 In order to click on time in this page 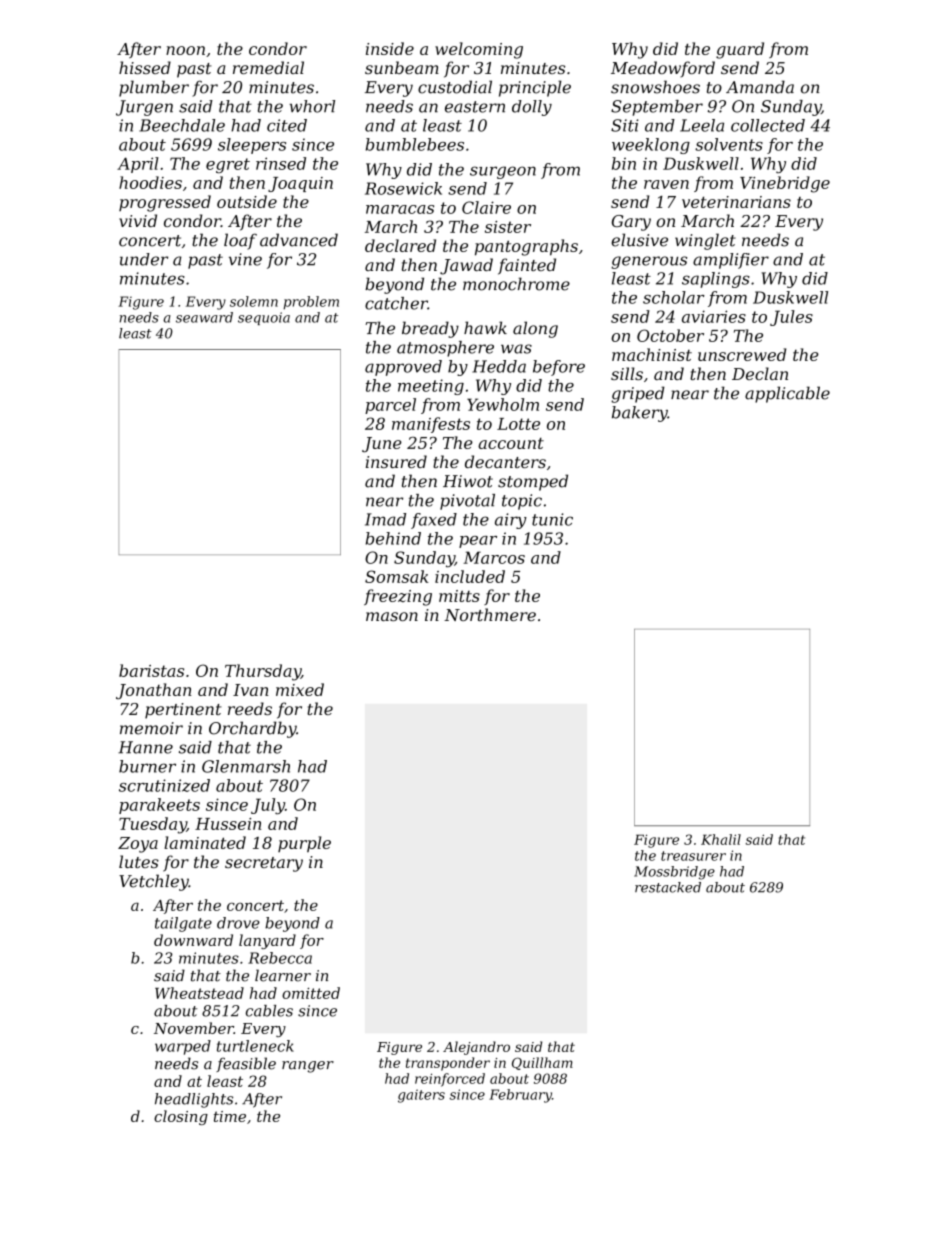, I will do `click(230, 1116)`.
